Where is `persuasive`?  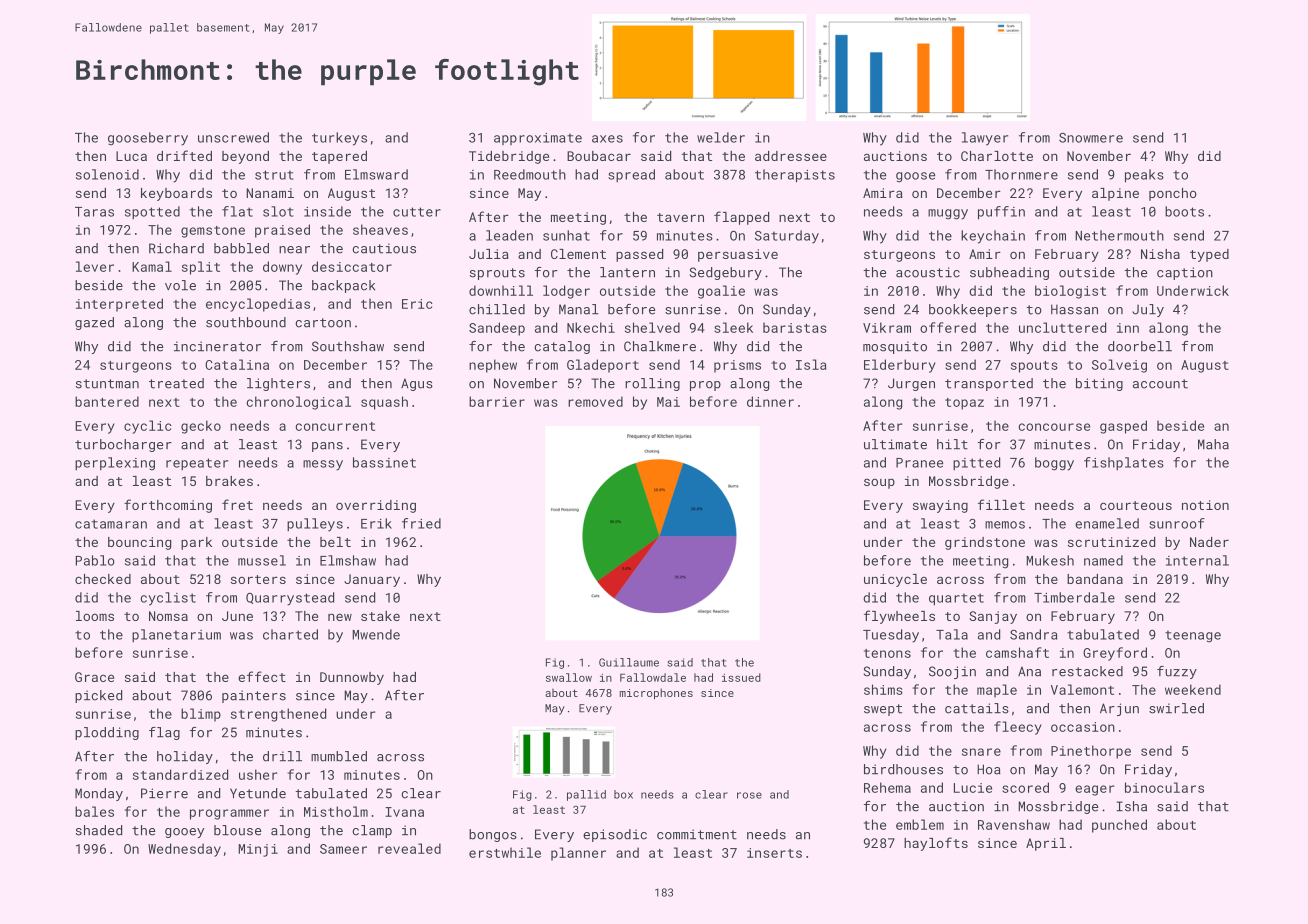 persuasive is located at coordinates (738, 255).
